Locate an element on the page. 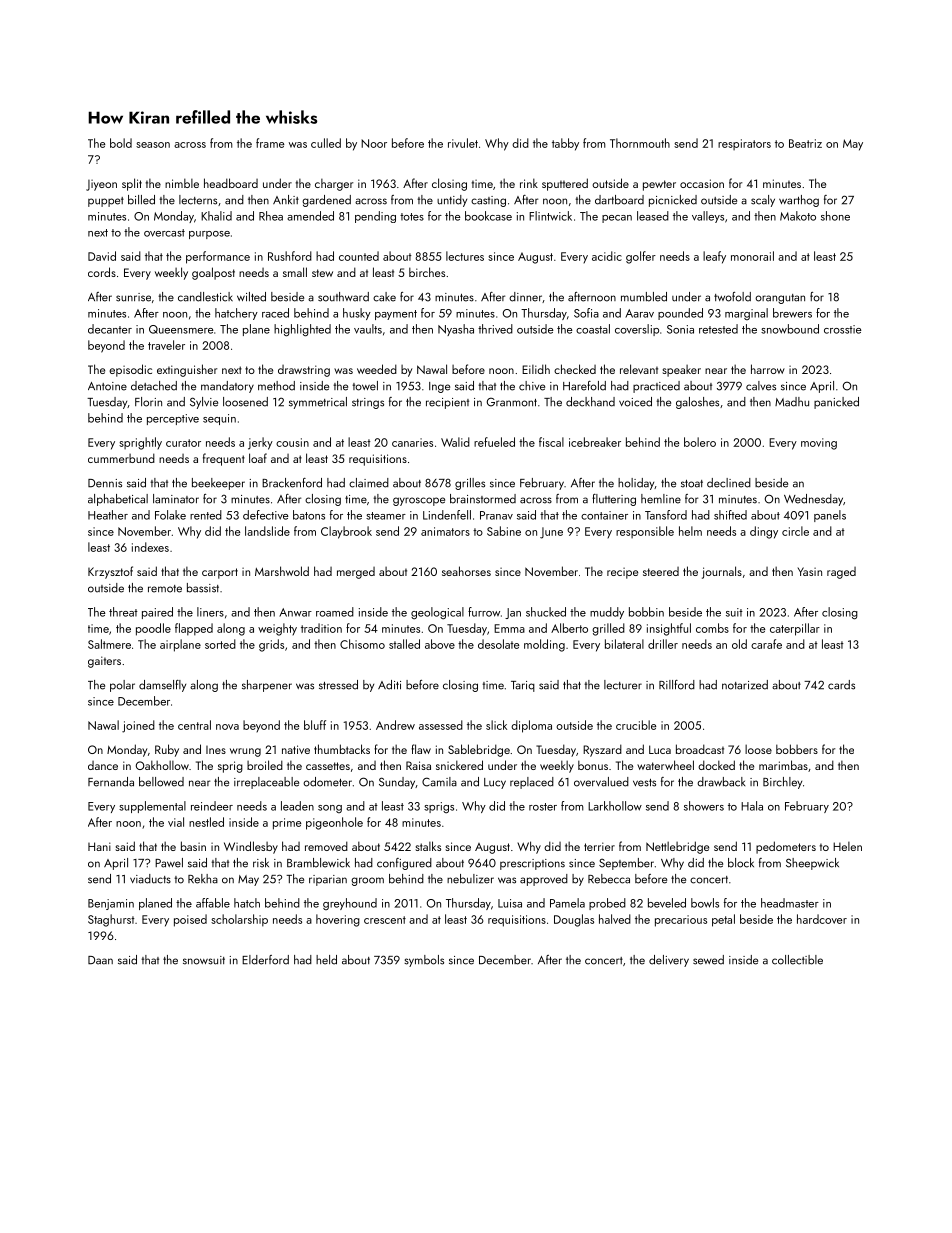 This image has height=1233, width=952. Daan is located at coordinates (100, 960).
